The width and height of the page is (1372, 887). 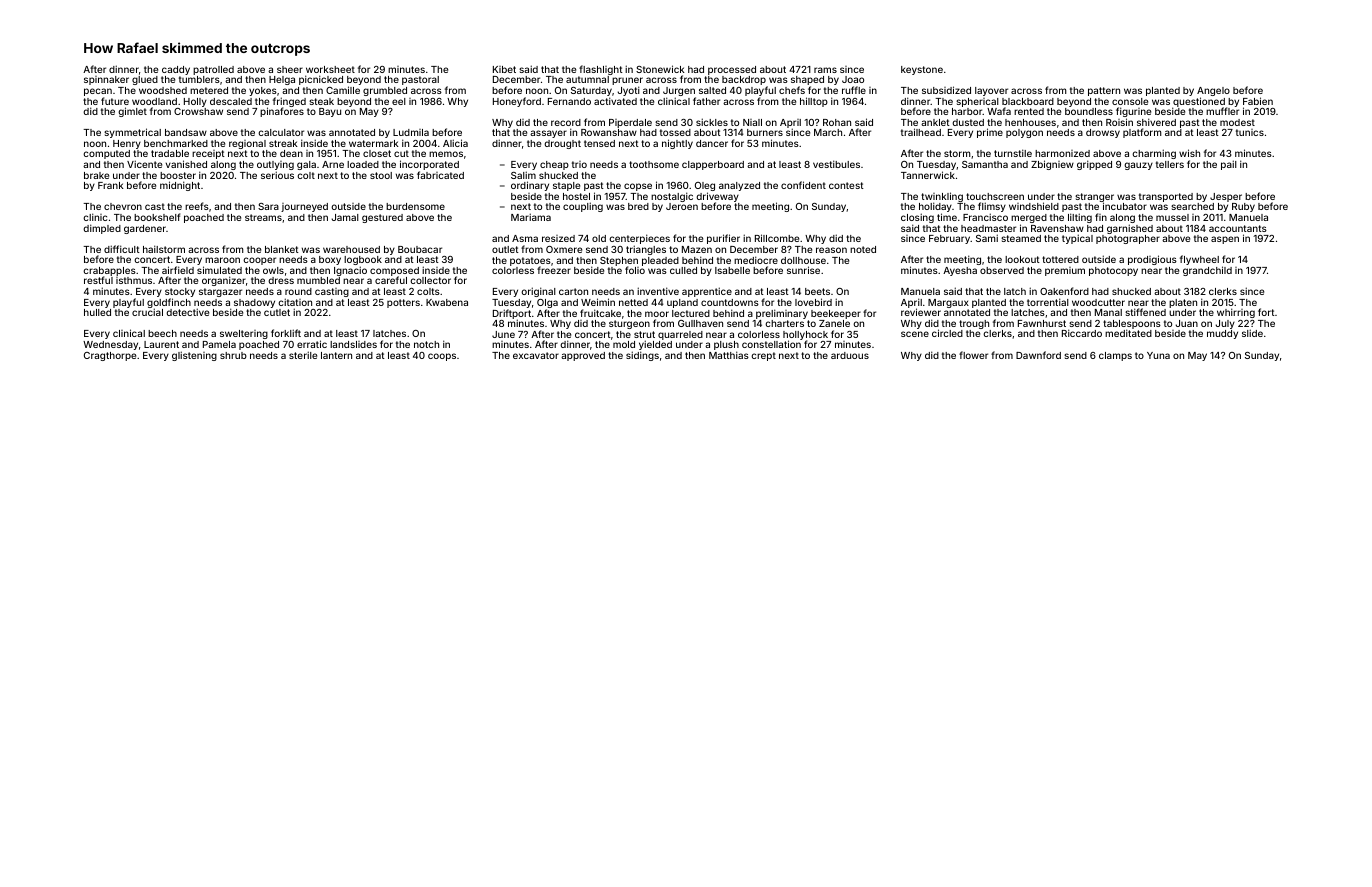 What do you see at coordinates (697, 249) in the page?
I see `Mazen` at bounding box center [697, 249].
